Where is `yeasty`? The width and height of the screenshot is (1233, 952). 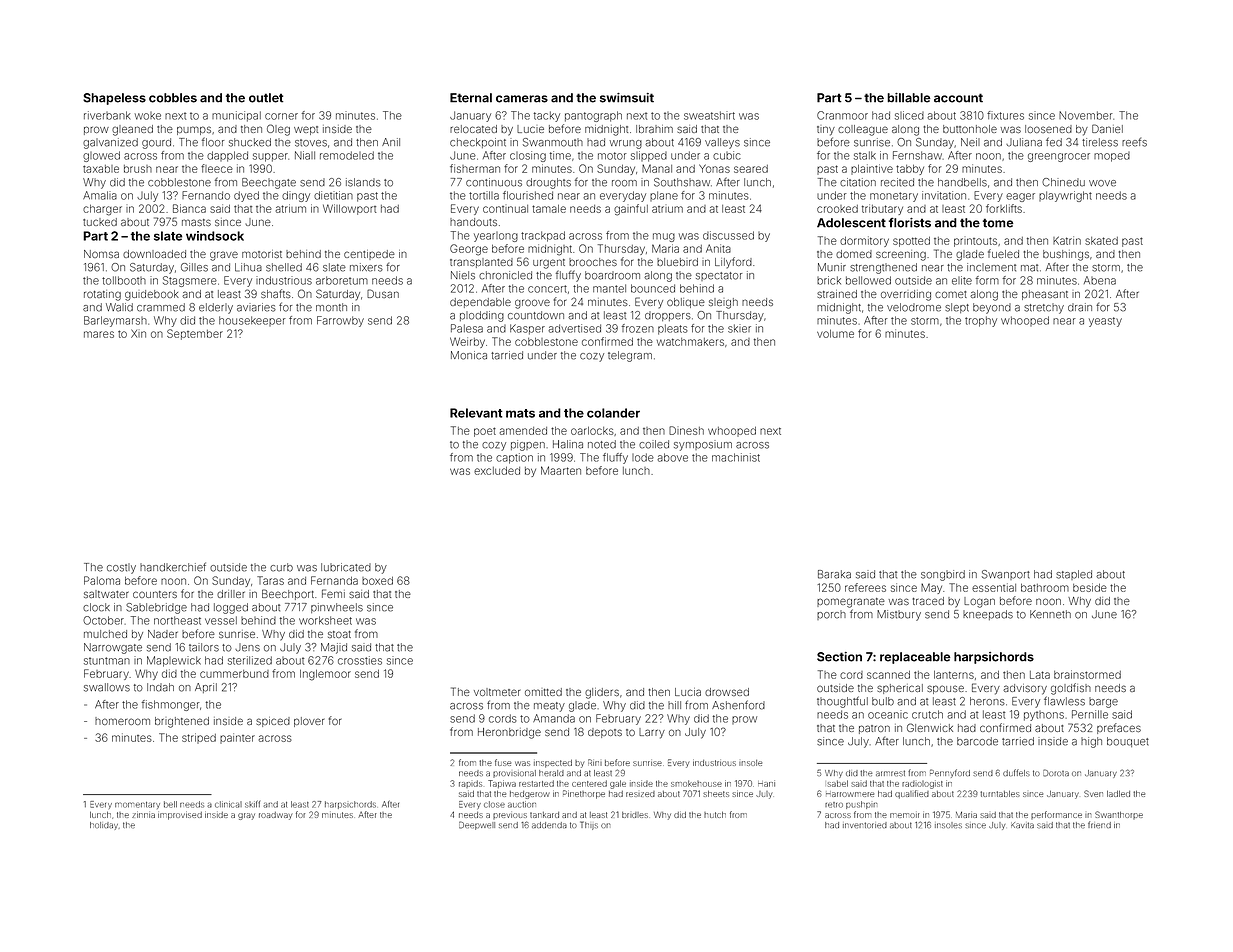 yeasty is located at coordinates (1105, 322).
